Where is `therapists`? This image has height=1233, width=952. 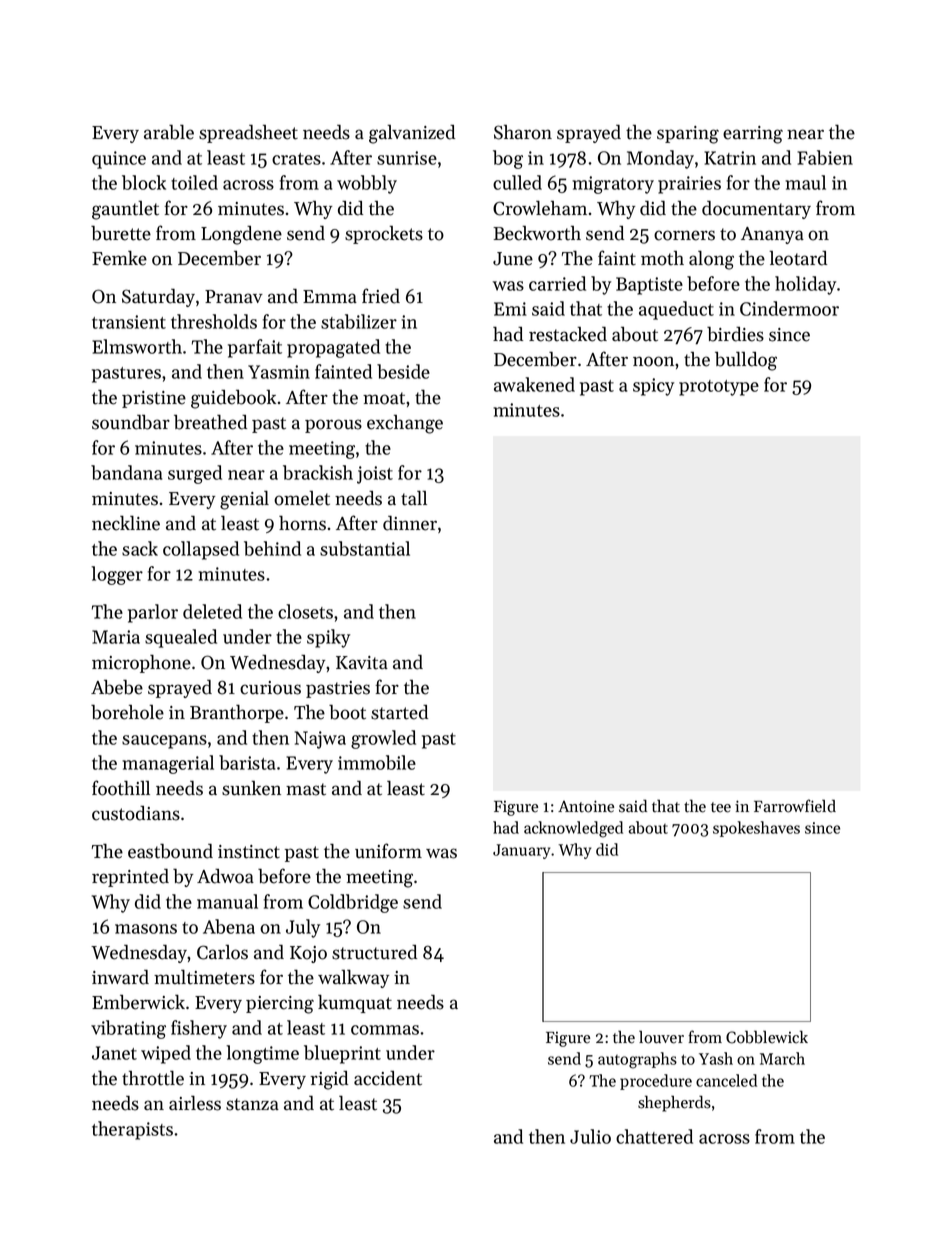 therapists is located at coordinates (132, 1130).
